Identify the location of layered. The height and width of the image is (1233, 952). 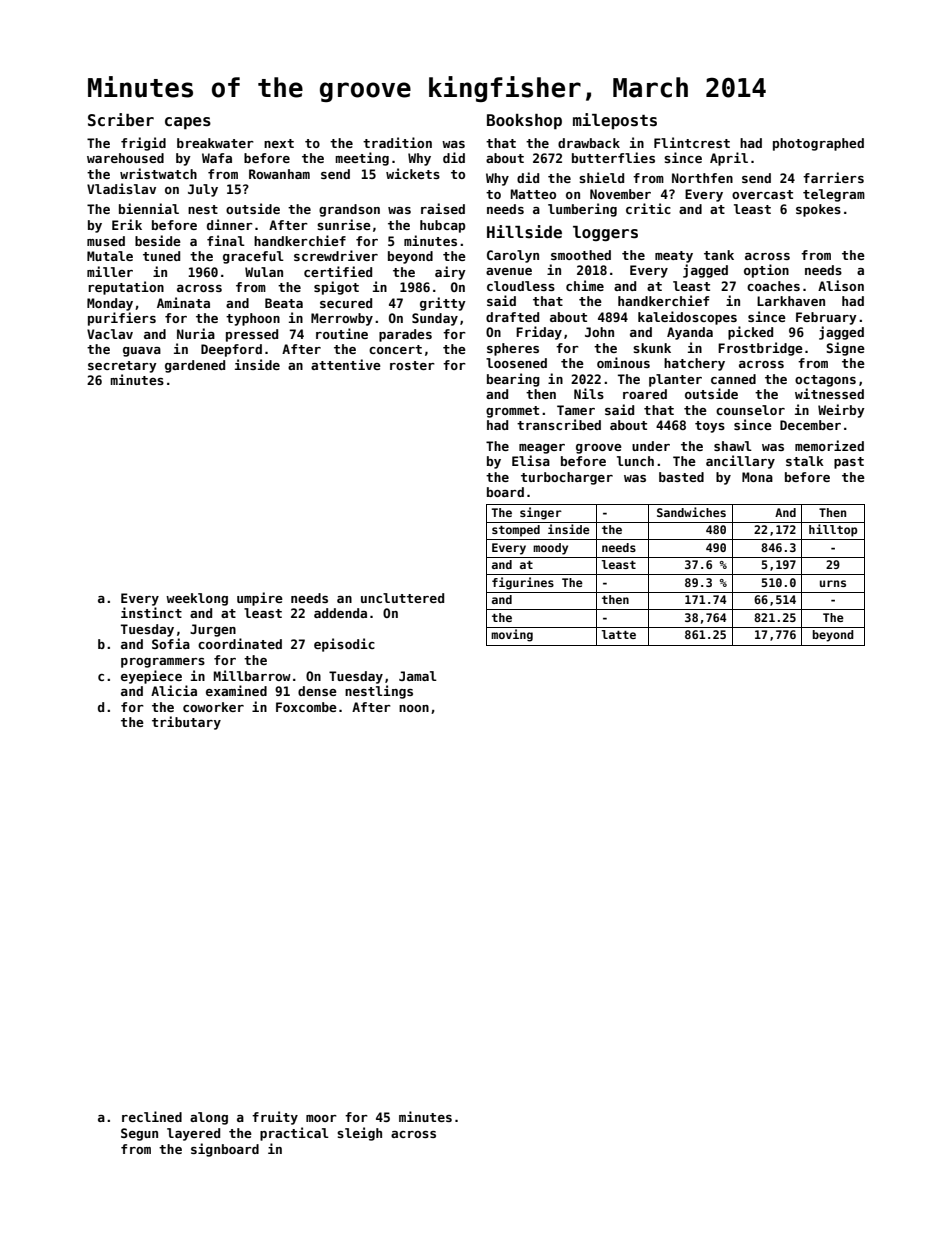
(193, 1134).
